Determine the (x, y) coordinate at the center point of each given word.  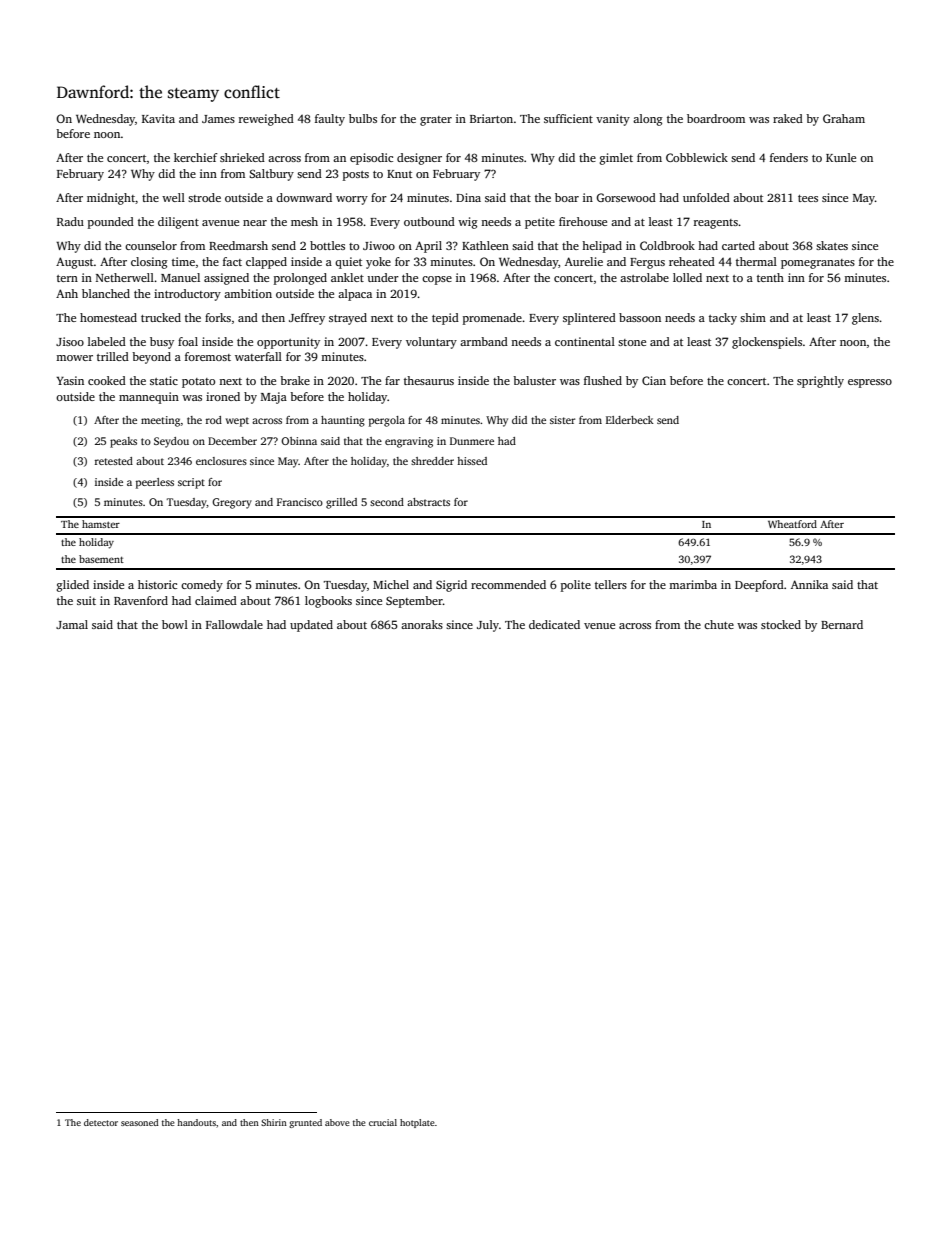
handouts (196, 1122)
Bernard (842, 624)
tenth (770, 277)
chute (719, 624)
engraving (409, 442)
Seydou (171, 442)
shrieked (242, 157)
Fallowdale (234, 624)
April (428, 247)
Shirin (274, 1122)
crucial (383, 1122)
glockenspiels (767, 343)
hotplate (417, 1123)
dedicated (554, 624)
